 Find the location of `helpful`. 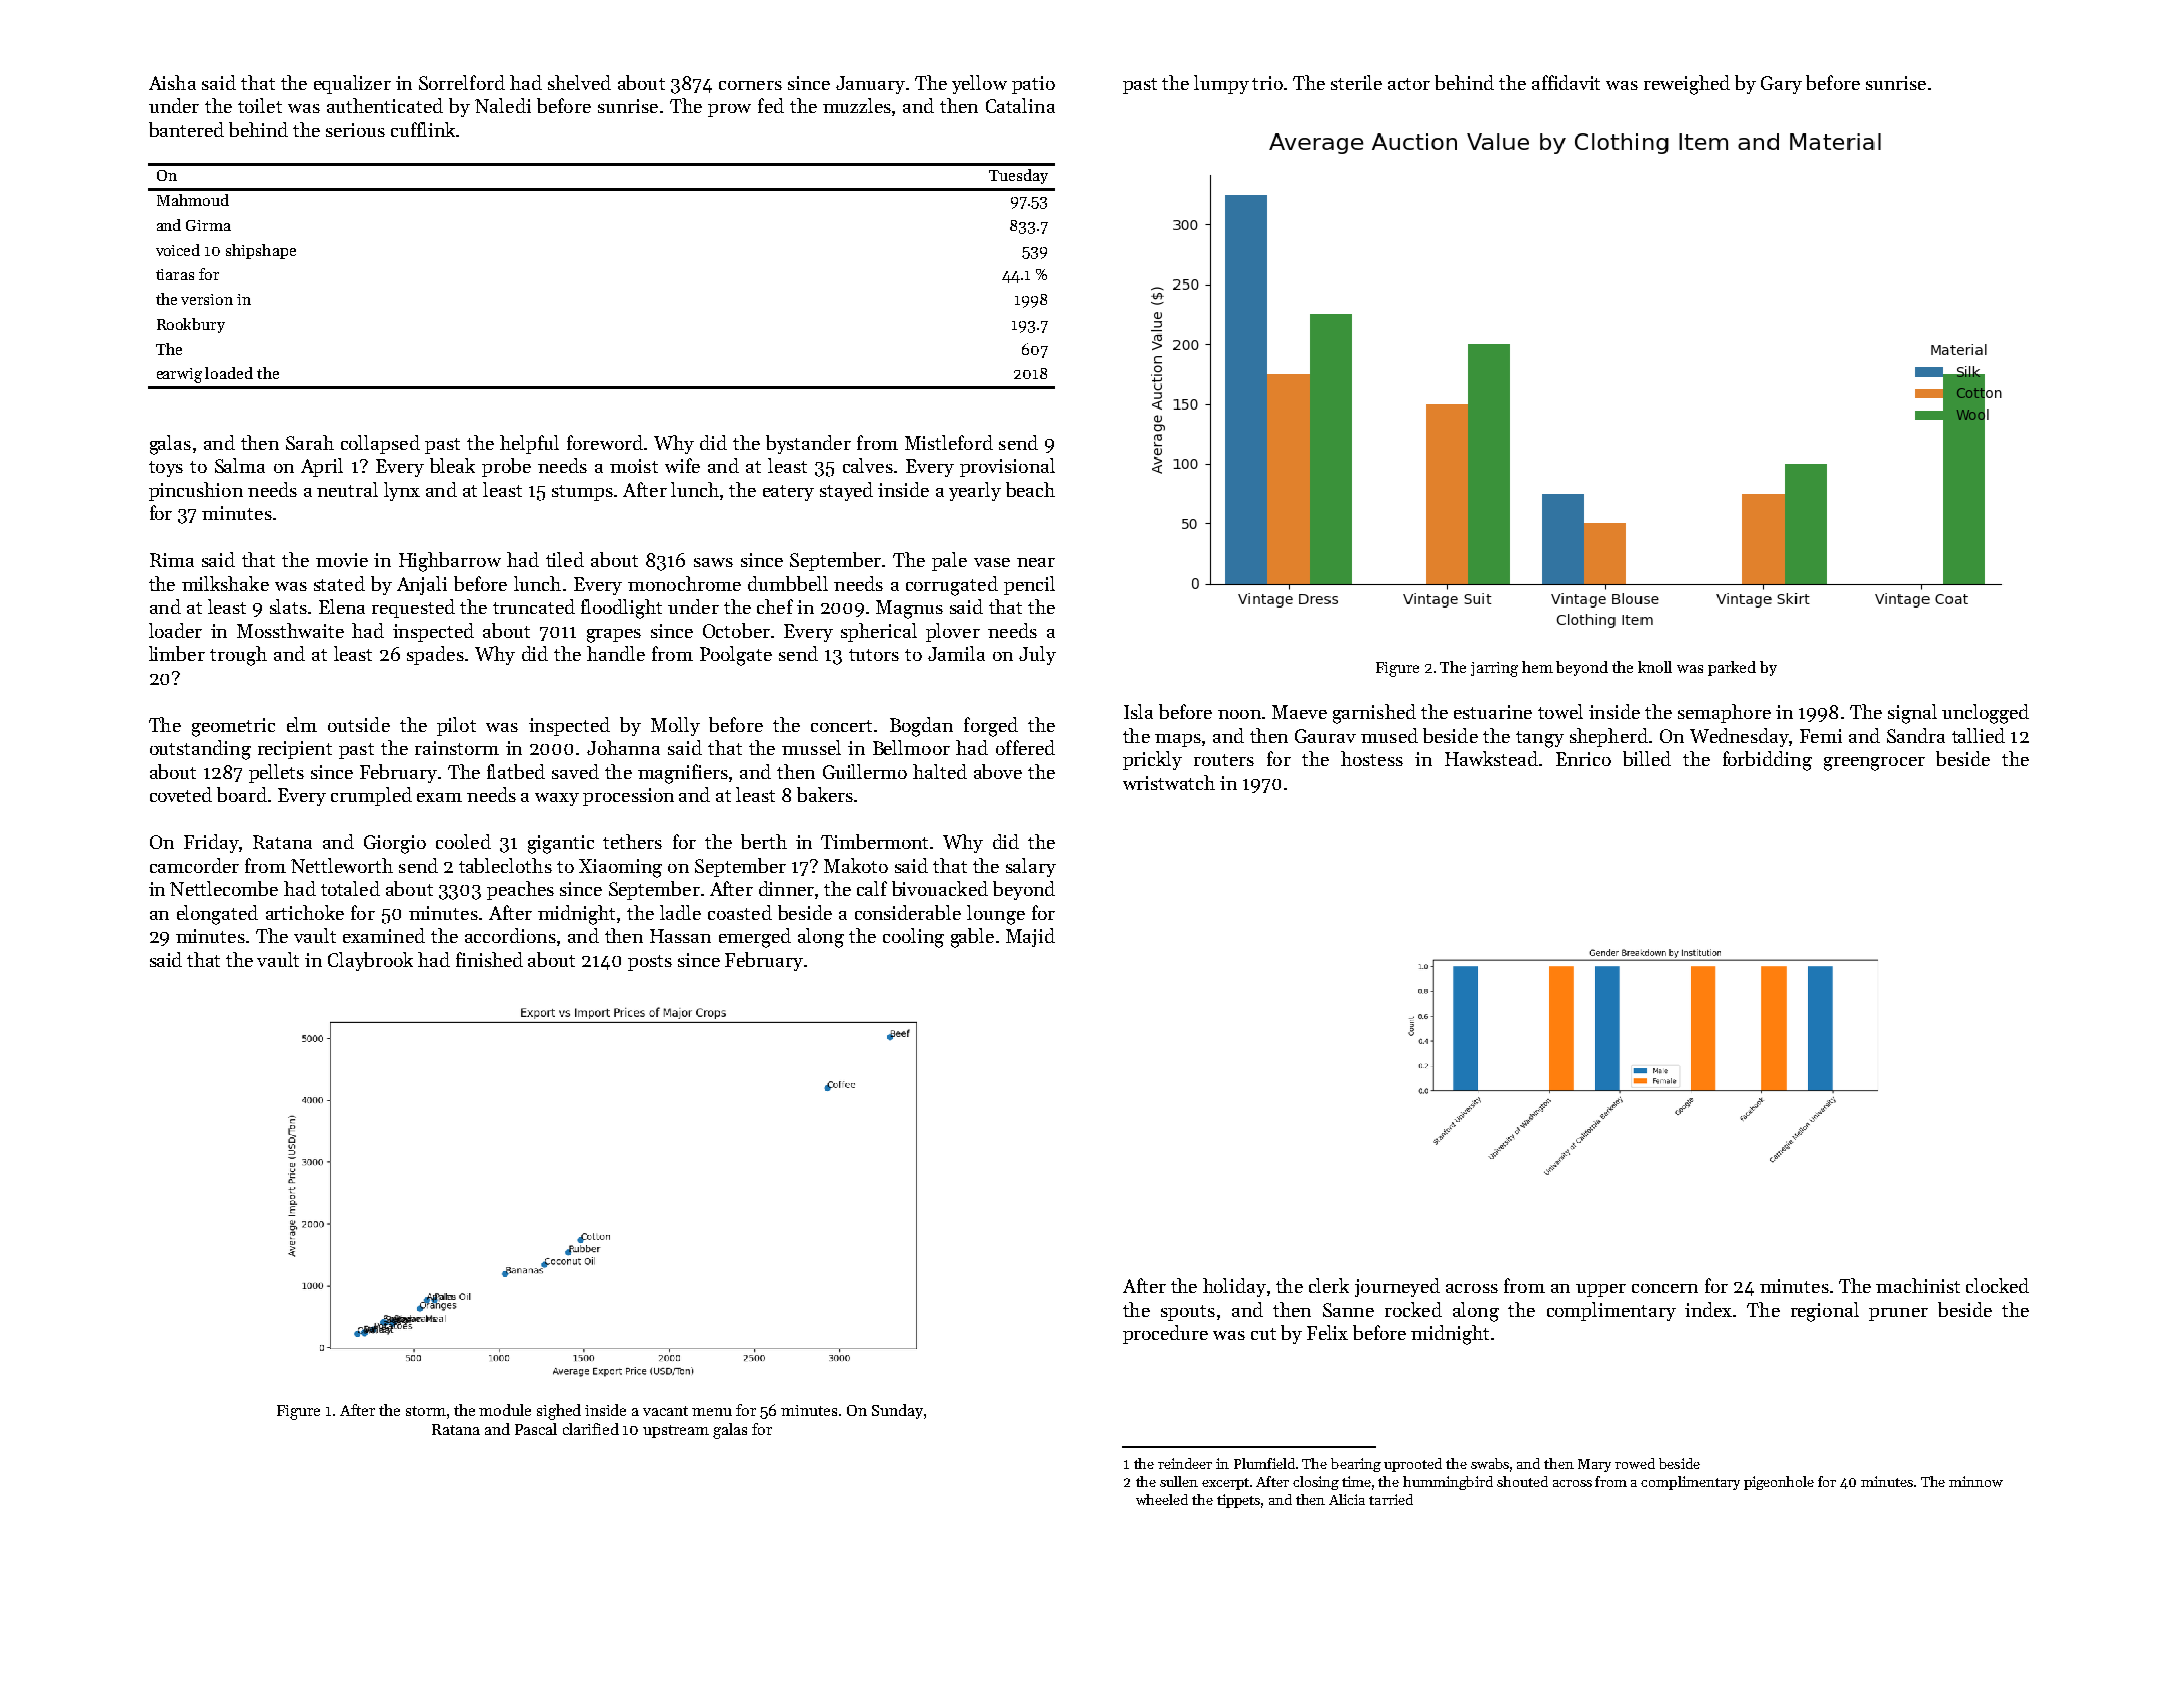

helpful is located at coordinates (529, 444).
